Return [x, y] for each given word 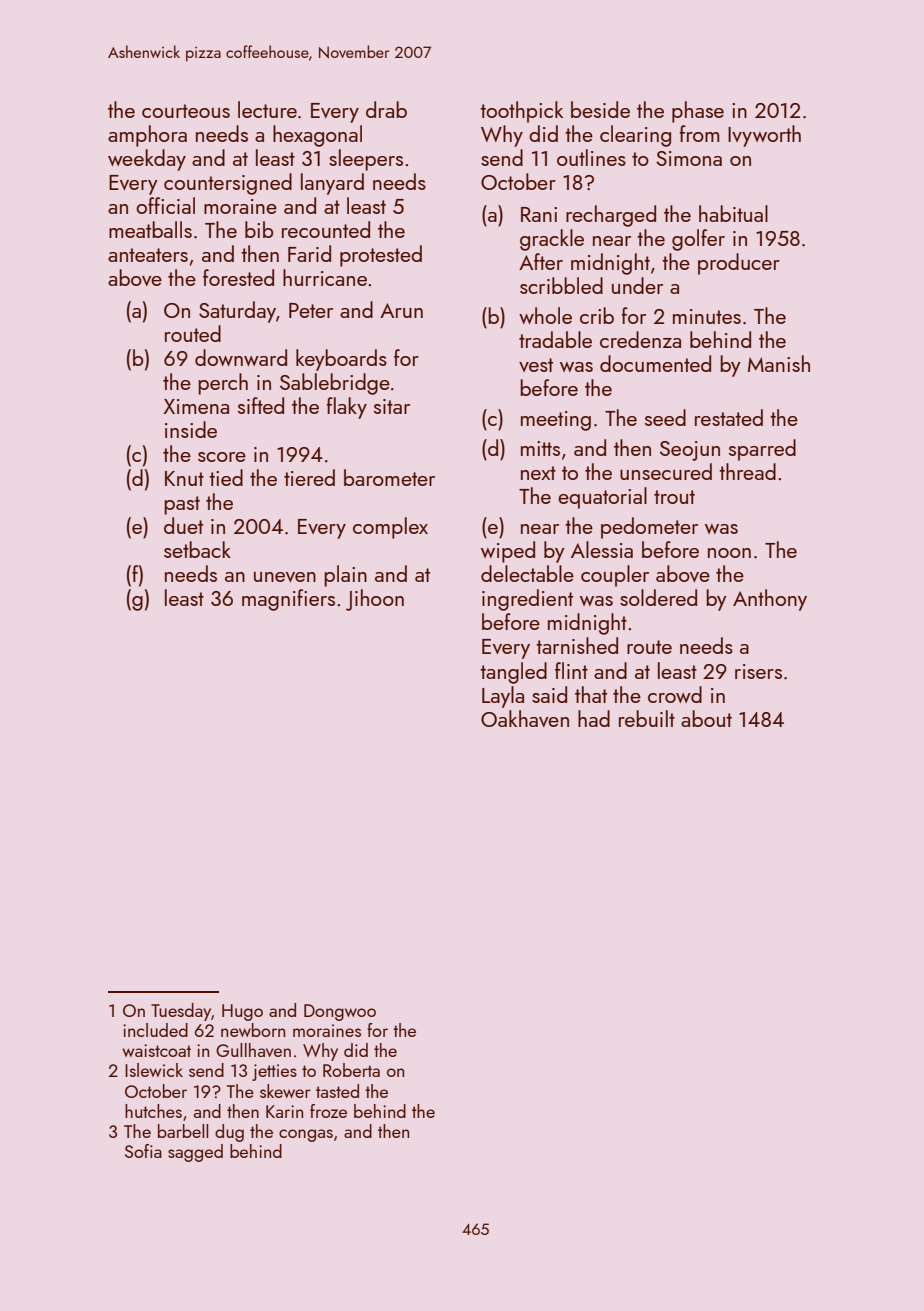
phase [698, 112]
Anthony [770, 600]
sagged [195, 1153]
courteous [186, 111]
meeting [556, 421]
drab [386, 109]
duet [183, 525]
